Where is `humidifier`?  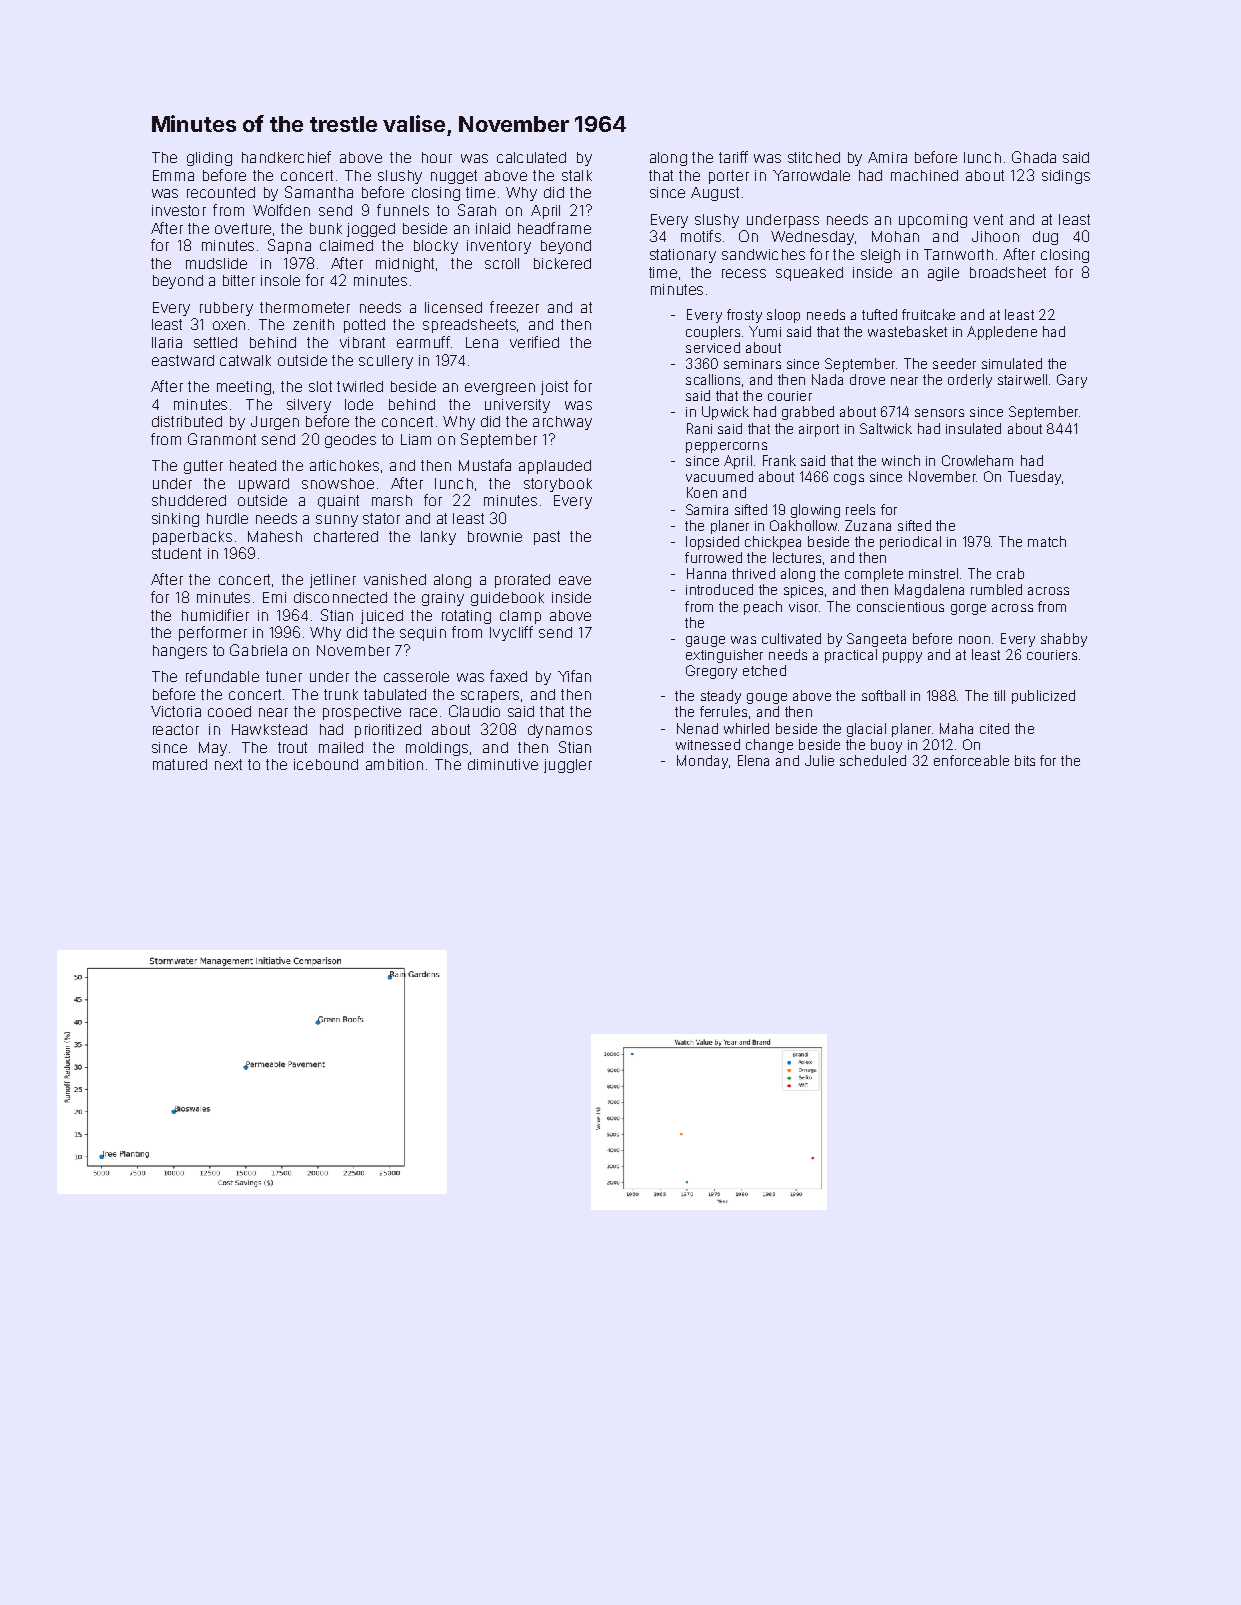 humidifier is located at coordinates (215, 615).
